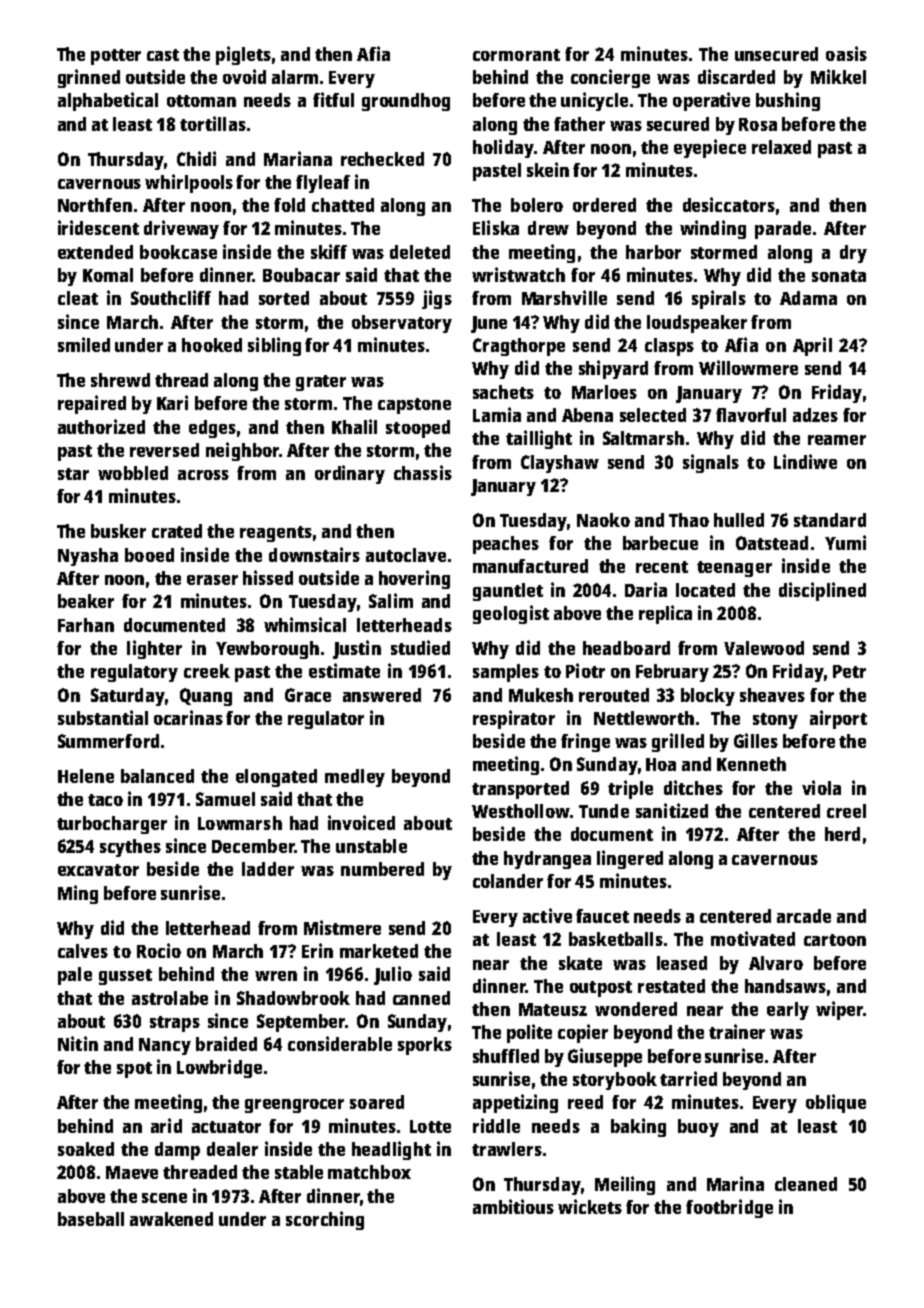 The height and width of the image is (1308, 924). What do you see at coordinates (78, 894) in the image?
I see `Ming` at bounding box center [78, 894].
